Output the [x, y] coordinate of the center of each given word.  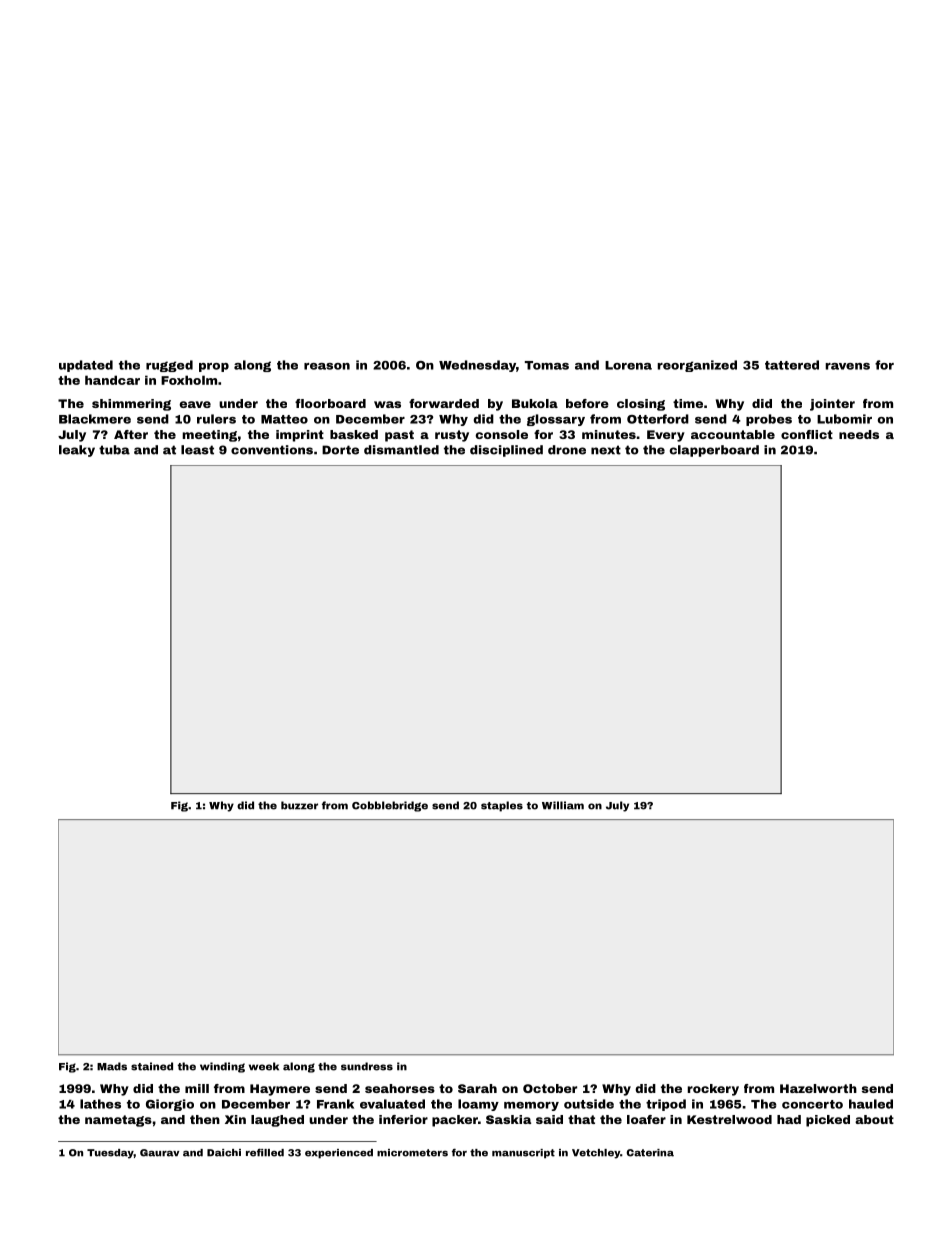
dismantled [401, 450]
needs [859, 434]
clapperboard [714, 451]
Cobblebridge [390, 806]
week [264, 1066]
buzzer [299, 805]
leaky [77, 451]
